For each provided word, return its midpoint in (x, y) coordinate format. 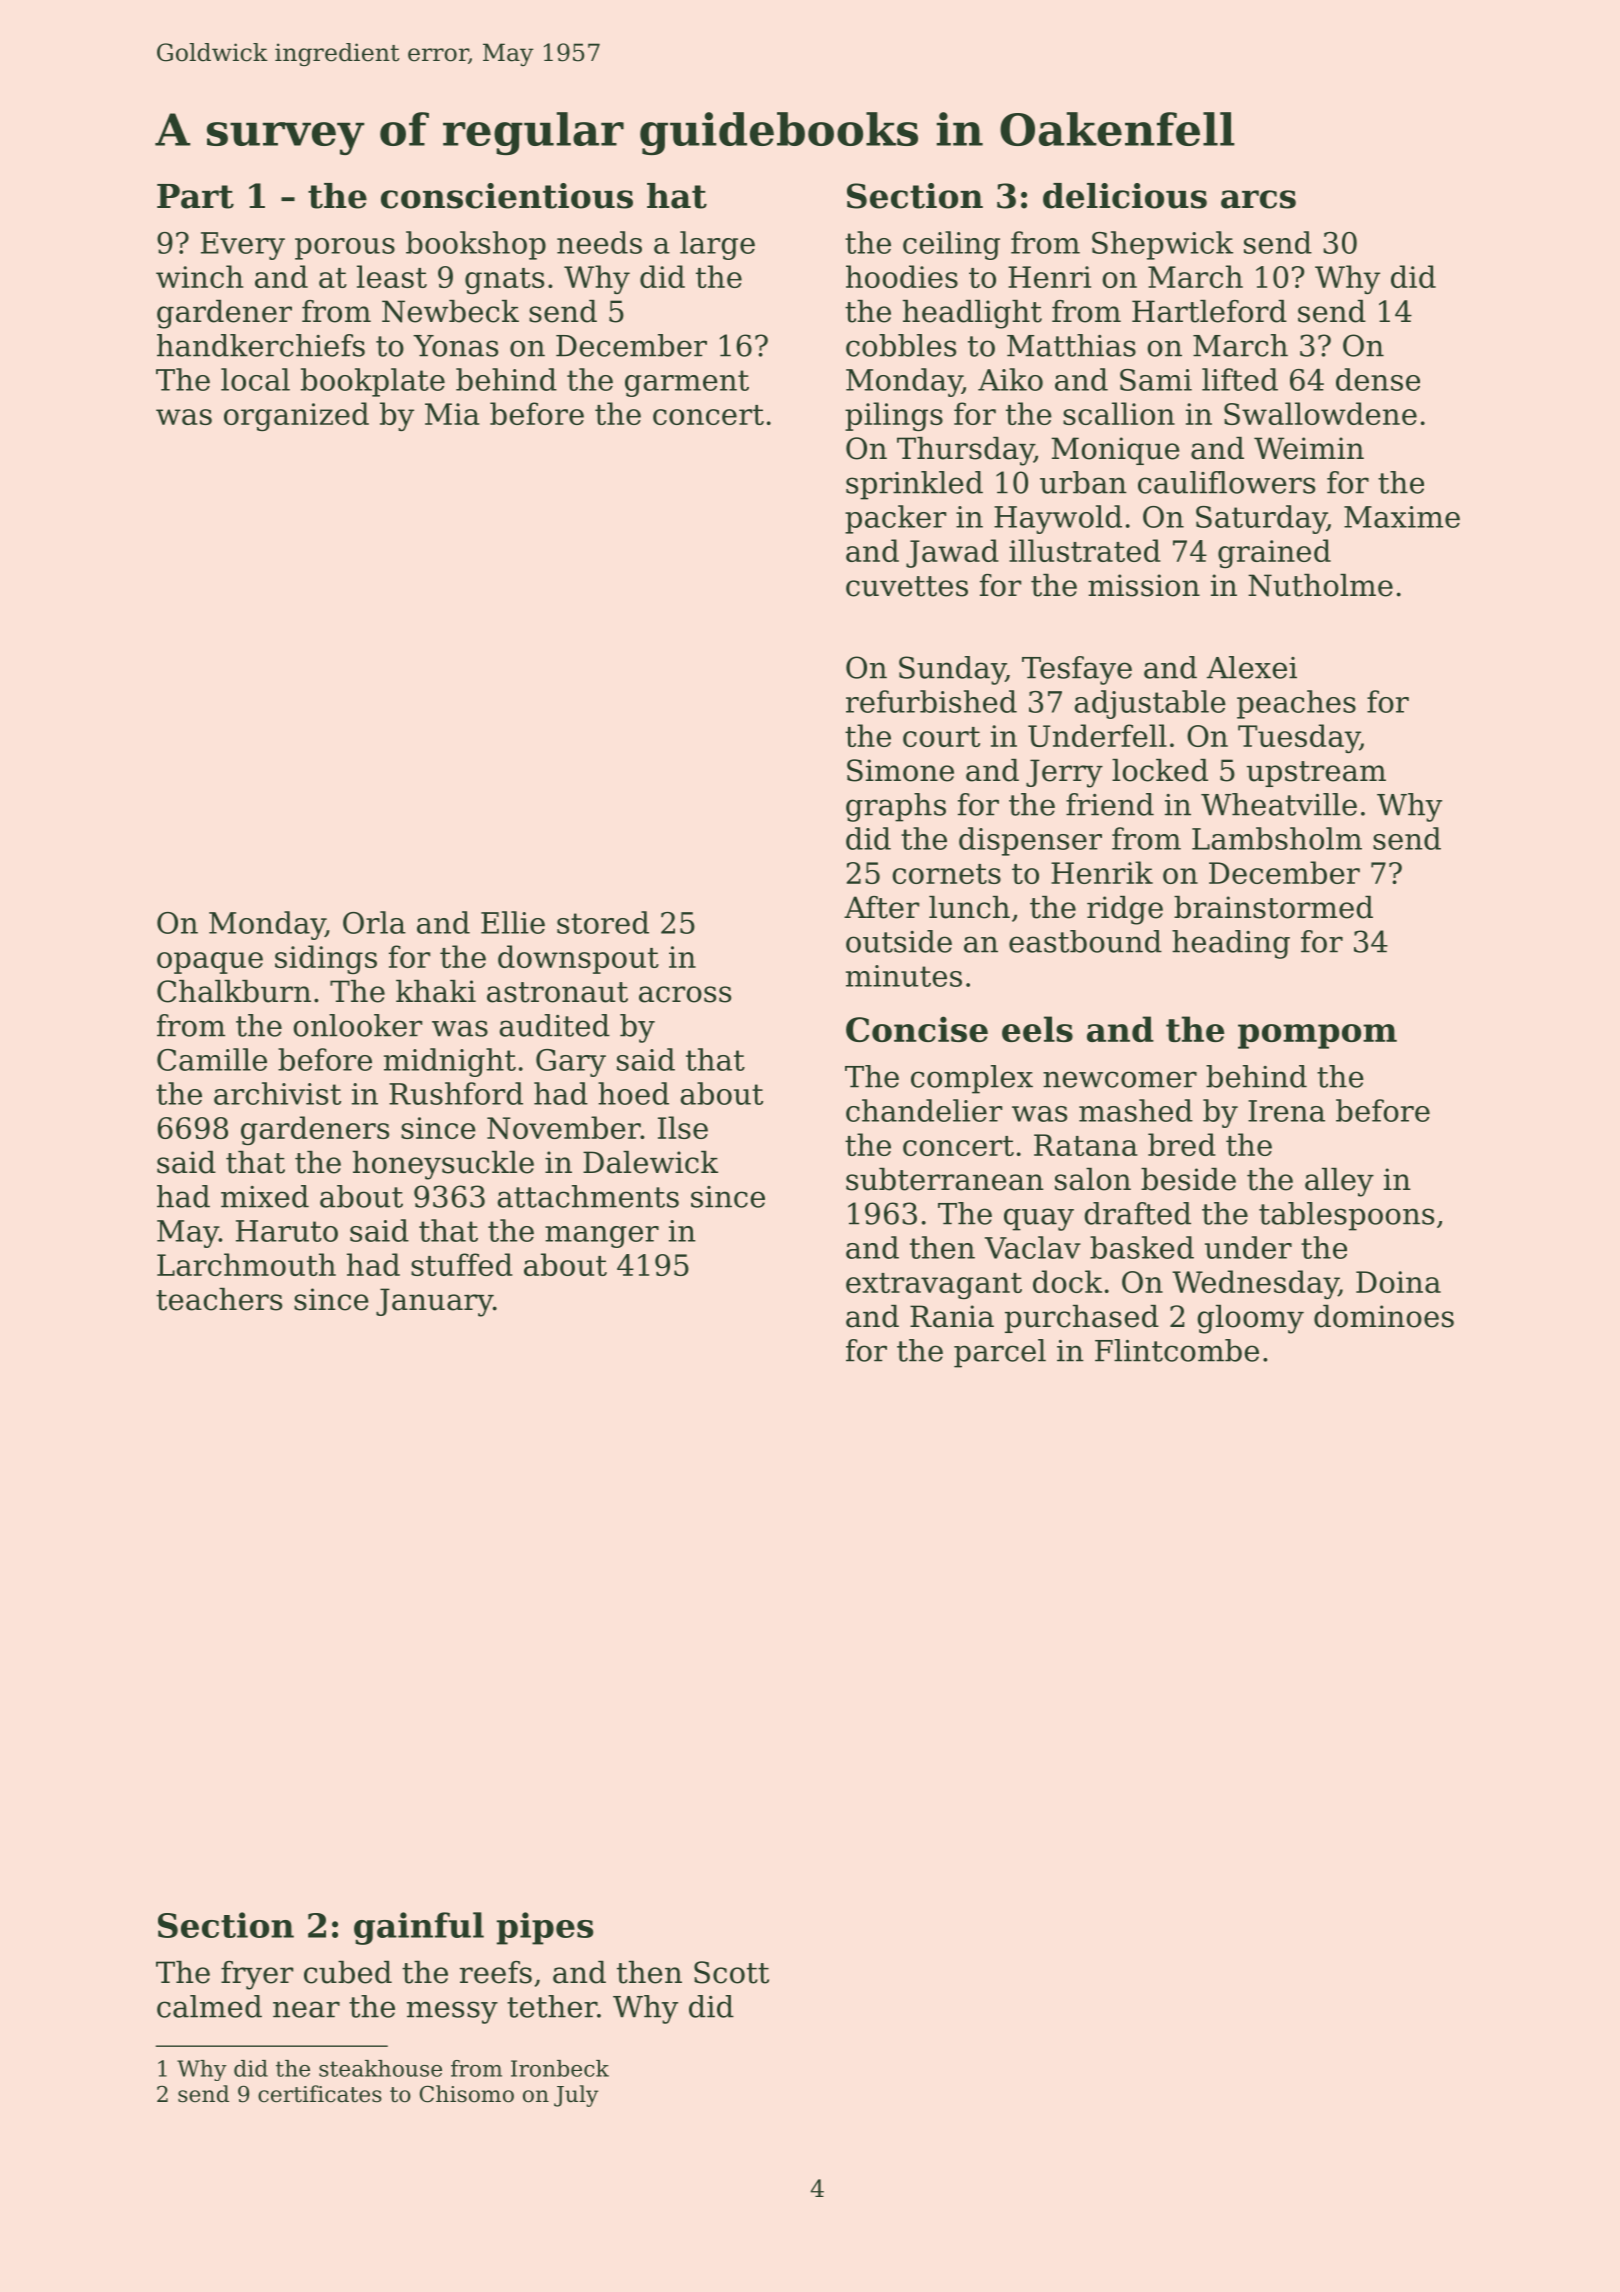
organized (296, 416)
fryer (257, 1975)
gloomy (1250, 1319)
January (434, 1302)
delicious (1125, 196)
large (717, 245)
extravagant (934, 1286)
